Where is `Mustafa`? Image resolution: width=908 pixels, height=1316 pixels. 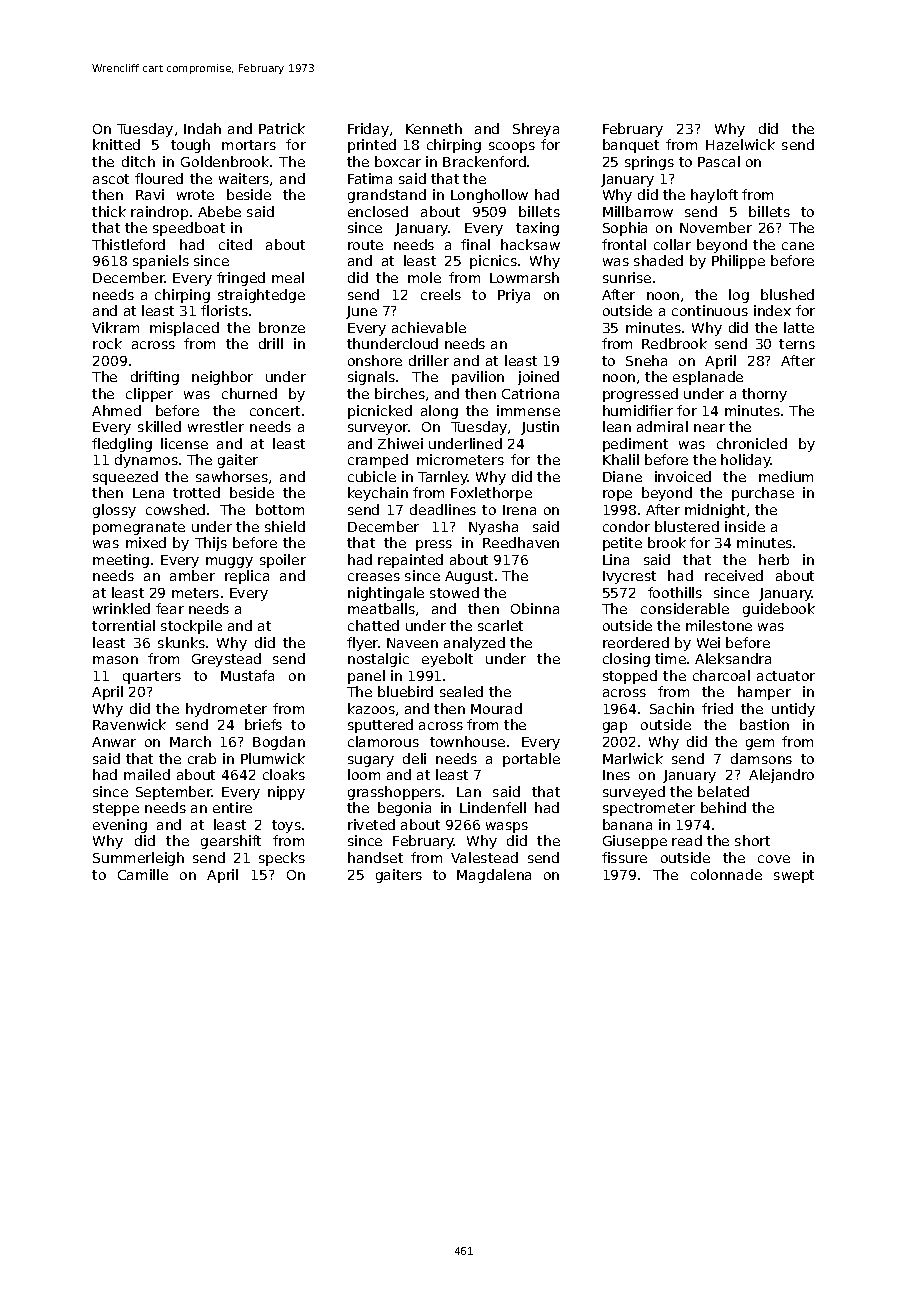
Mustafa is located at coordinates (247, 675).
